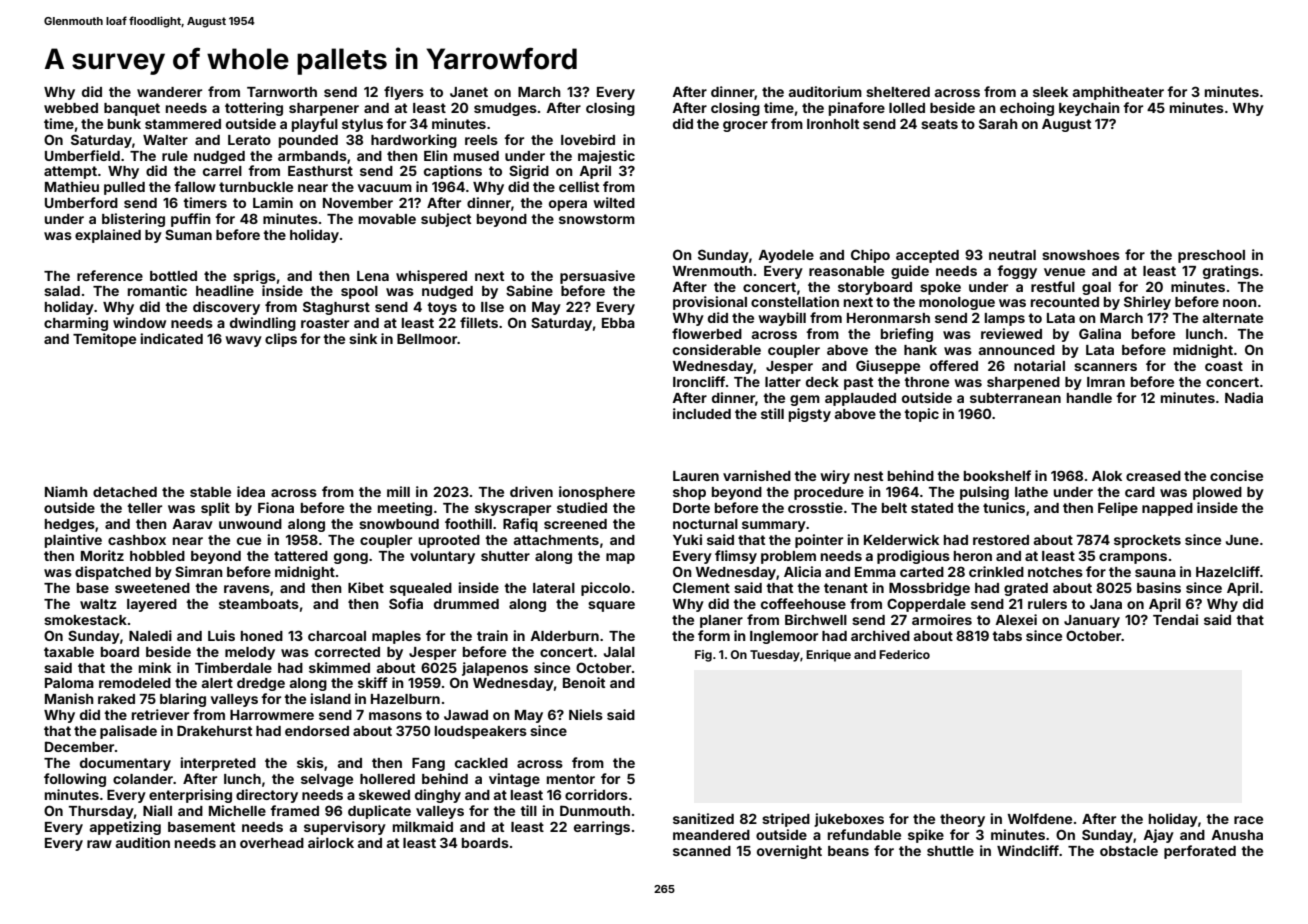 This image has height=924, width=1308. What do you see at coordinates (868, 476) in the image?
I see `nest` at bounding box center [868, 476].
